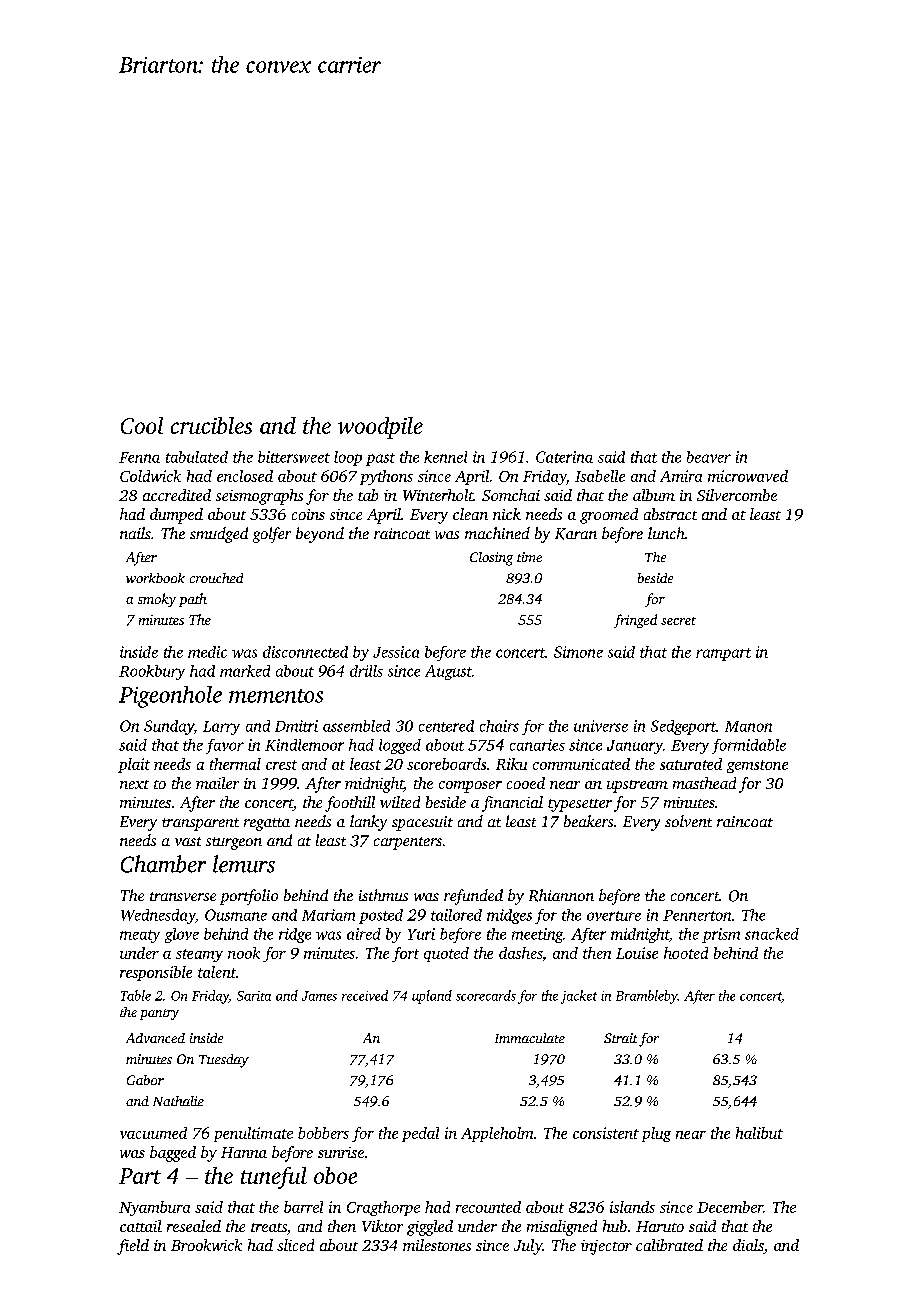 Image resolution: width=924 pixels, height=1314 pixels. I want to click on snacked, so click(772, 934).
